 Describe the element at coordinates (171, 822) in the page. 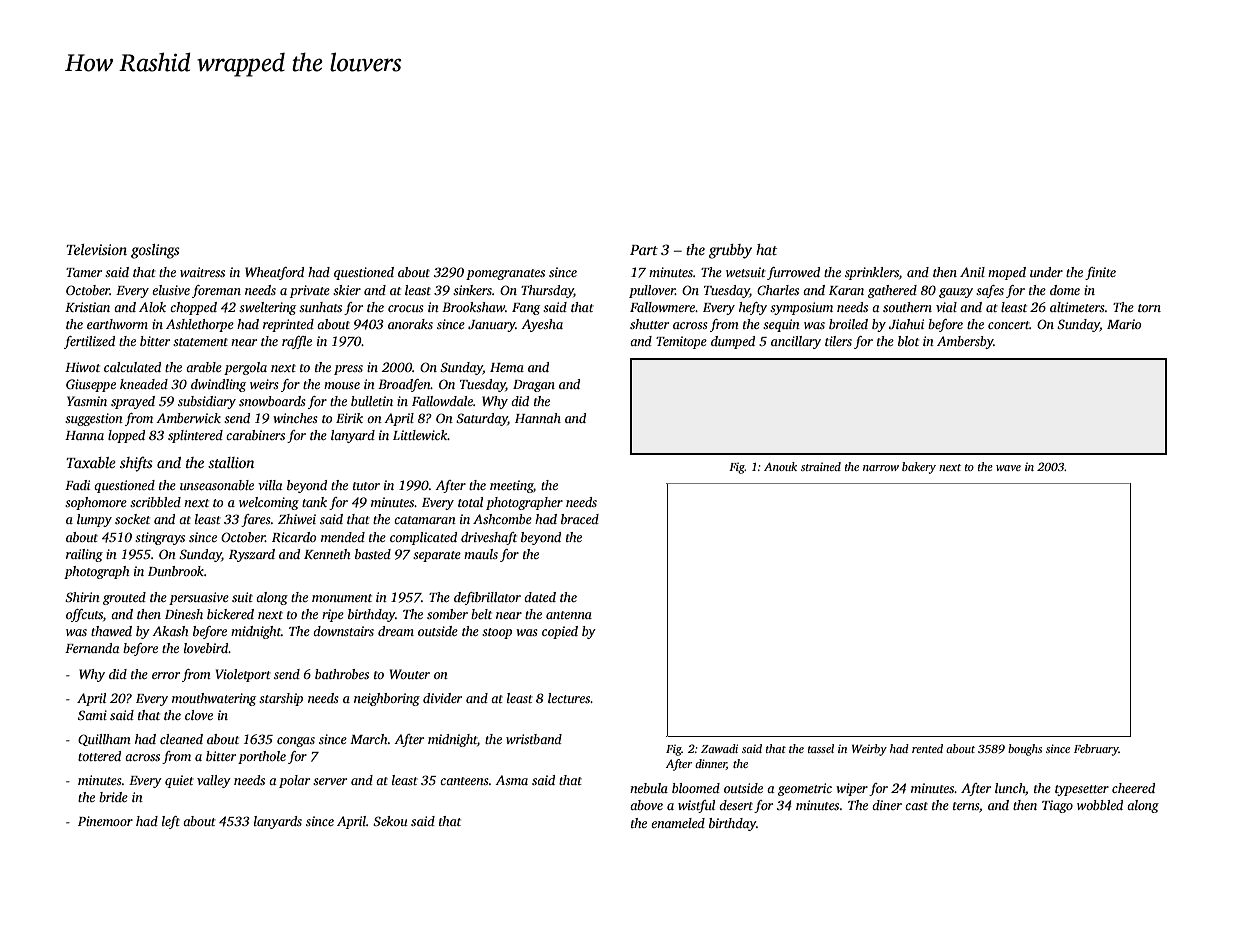

I see `left` at that location.
